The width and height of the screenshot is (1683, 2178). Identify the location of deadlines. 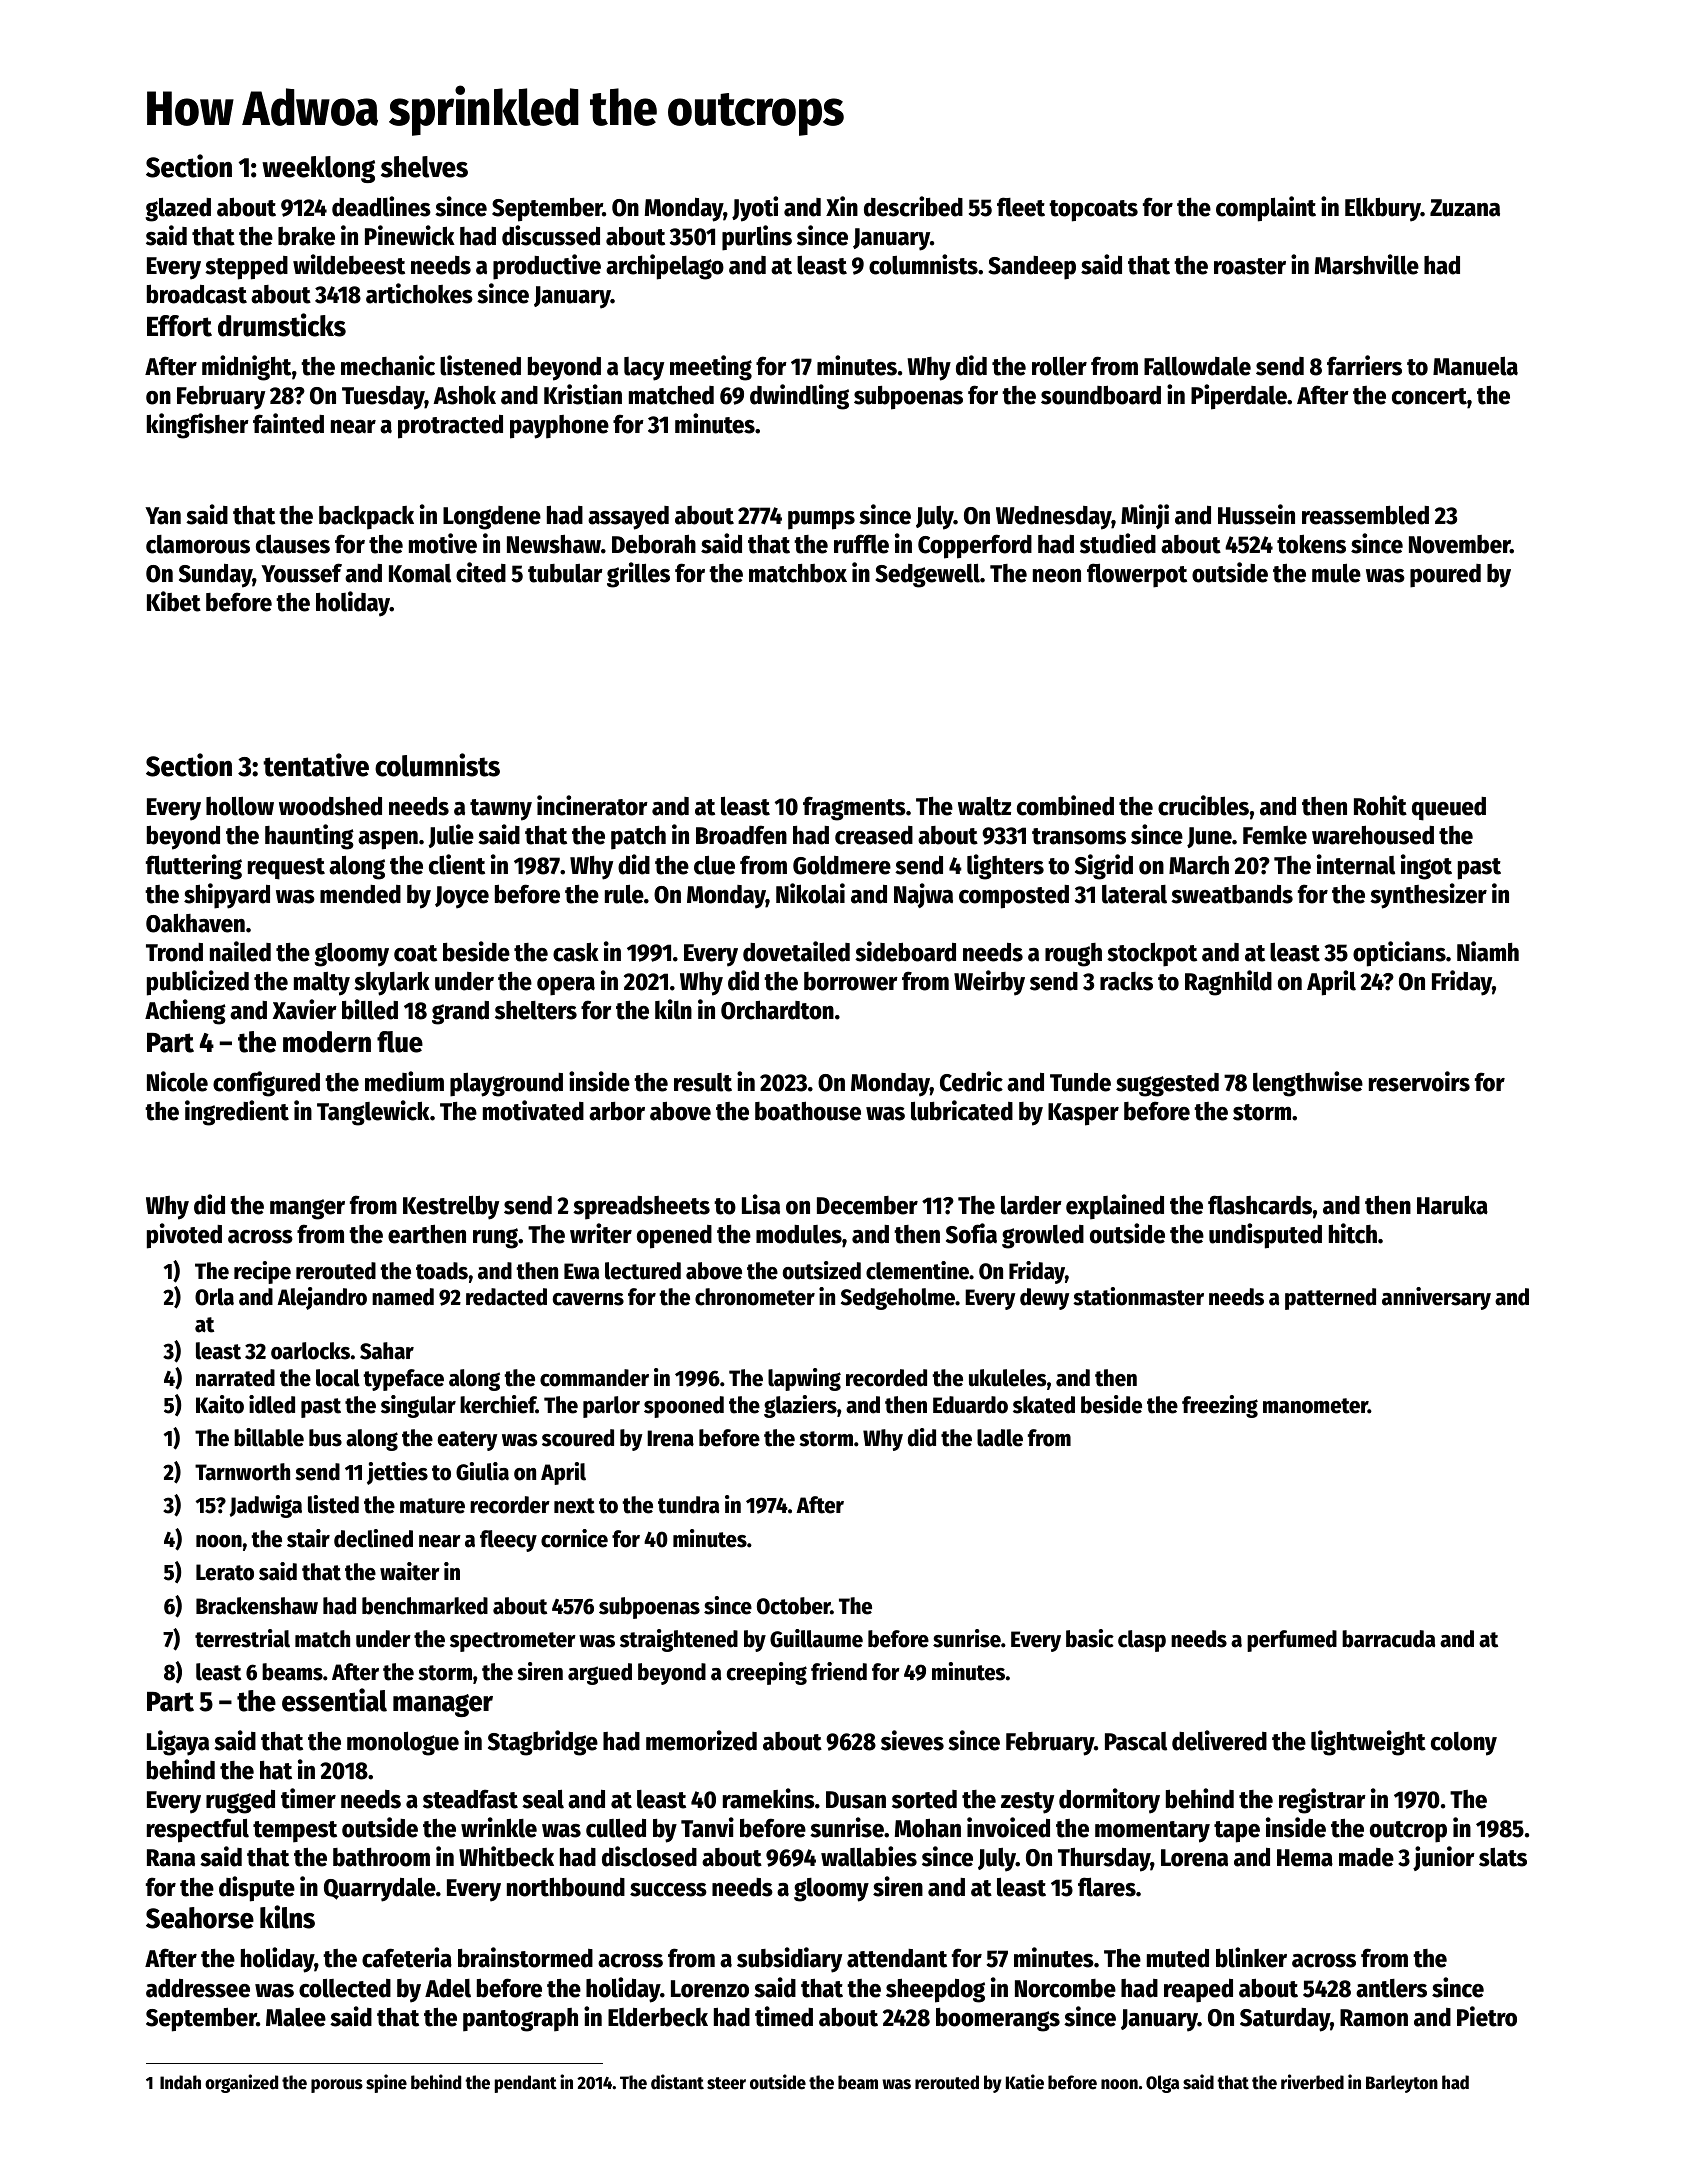
(381, 206).
